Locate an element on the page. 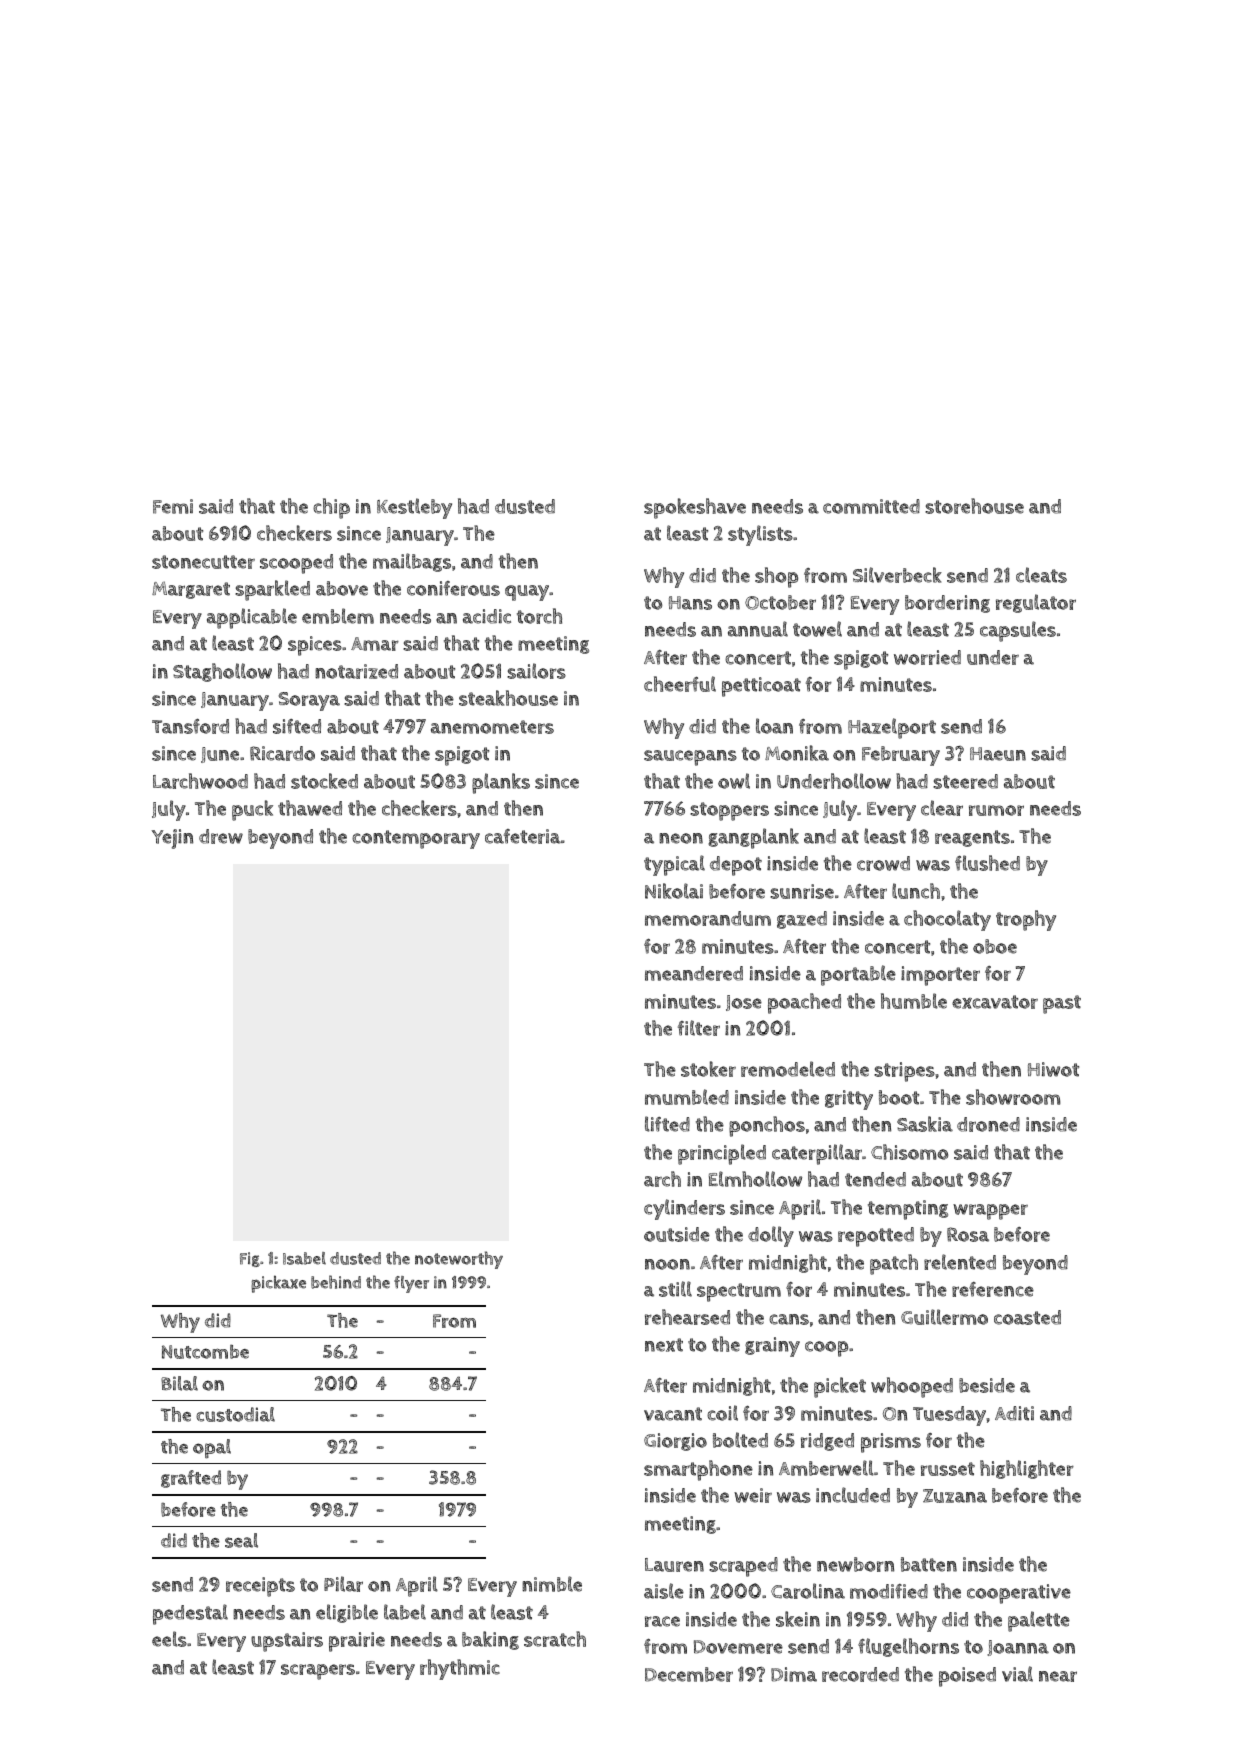 The image size is (1234, 1745). still is located at coordinates (675, 1289).
